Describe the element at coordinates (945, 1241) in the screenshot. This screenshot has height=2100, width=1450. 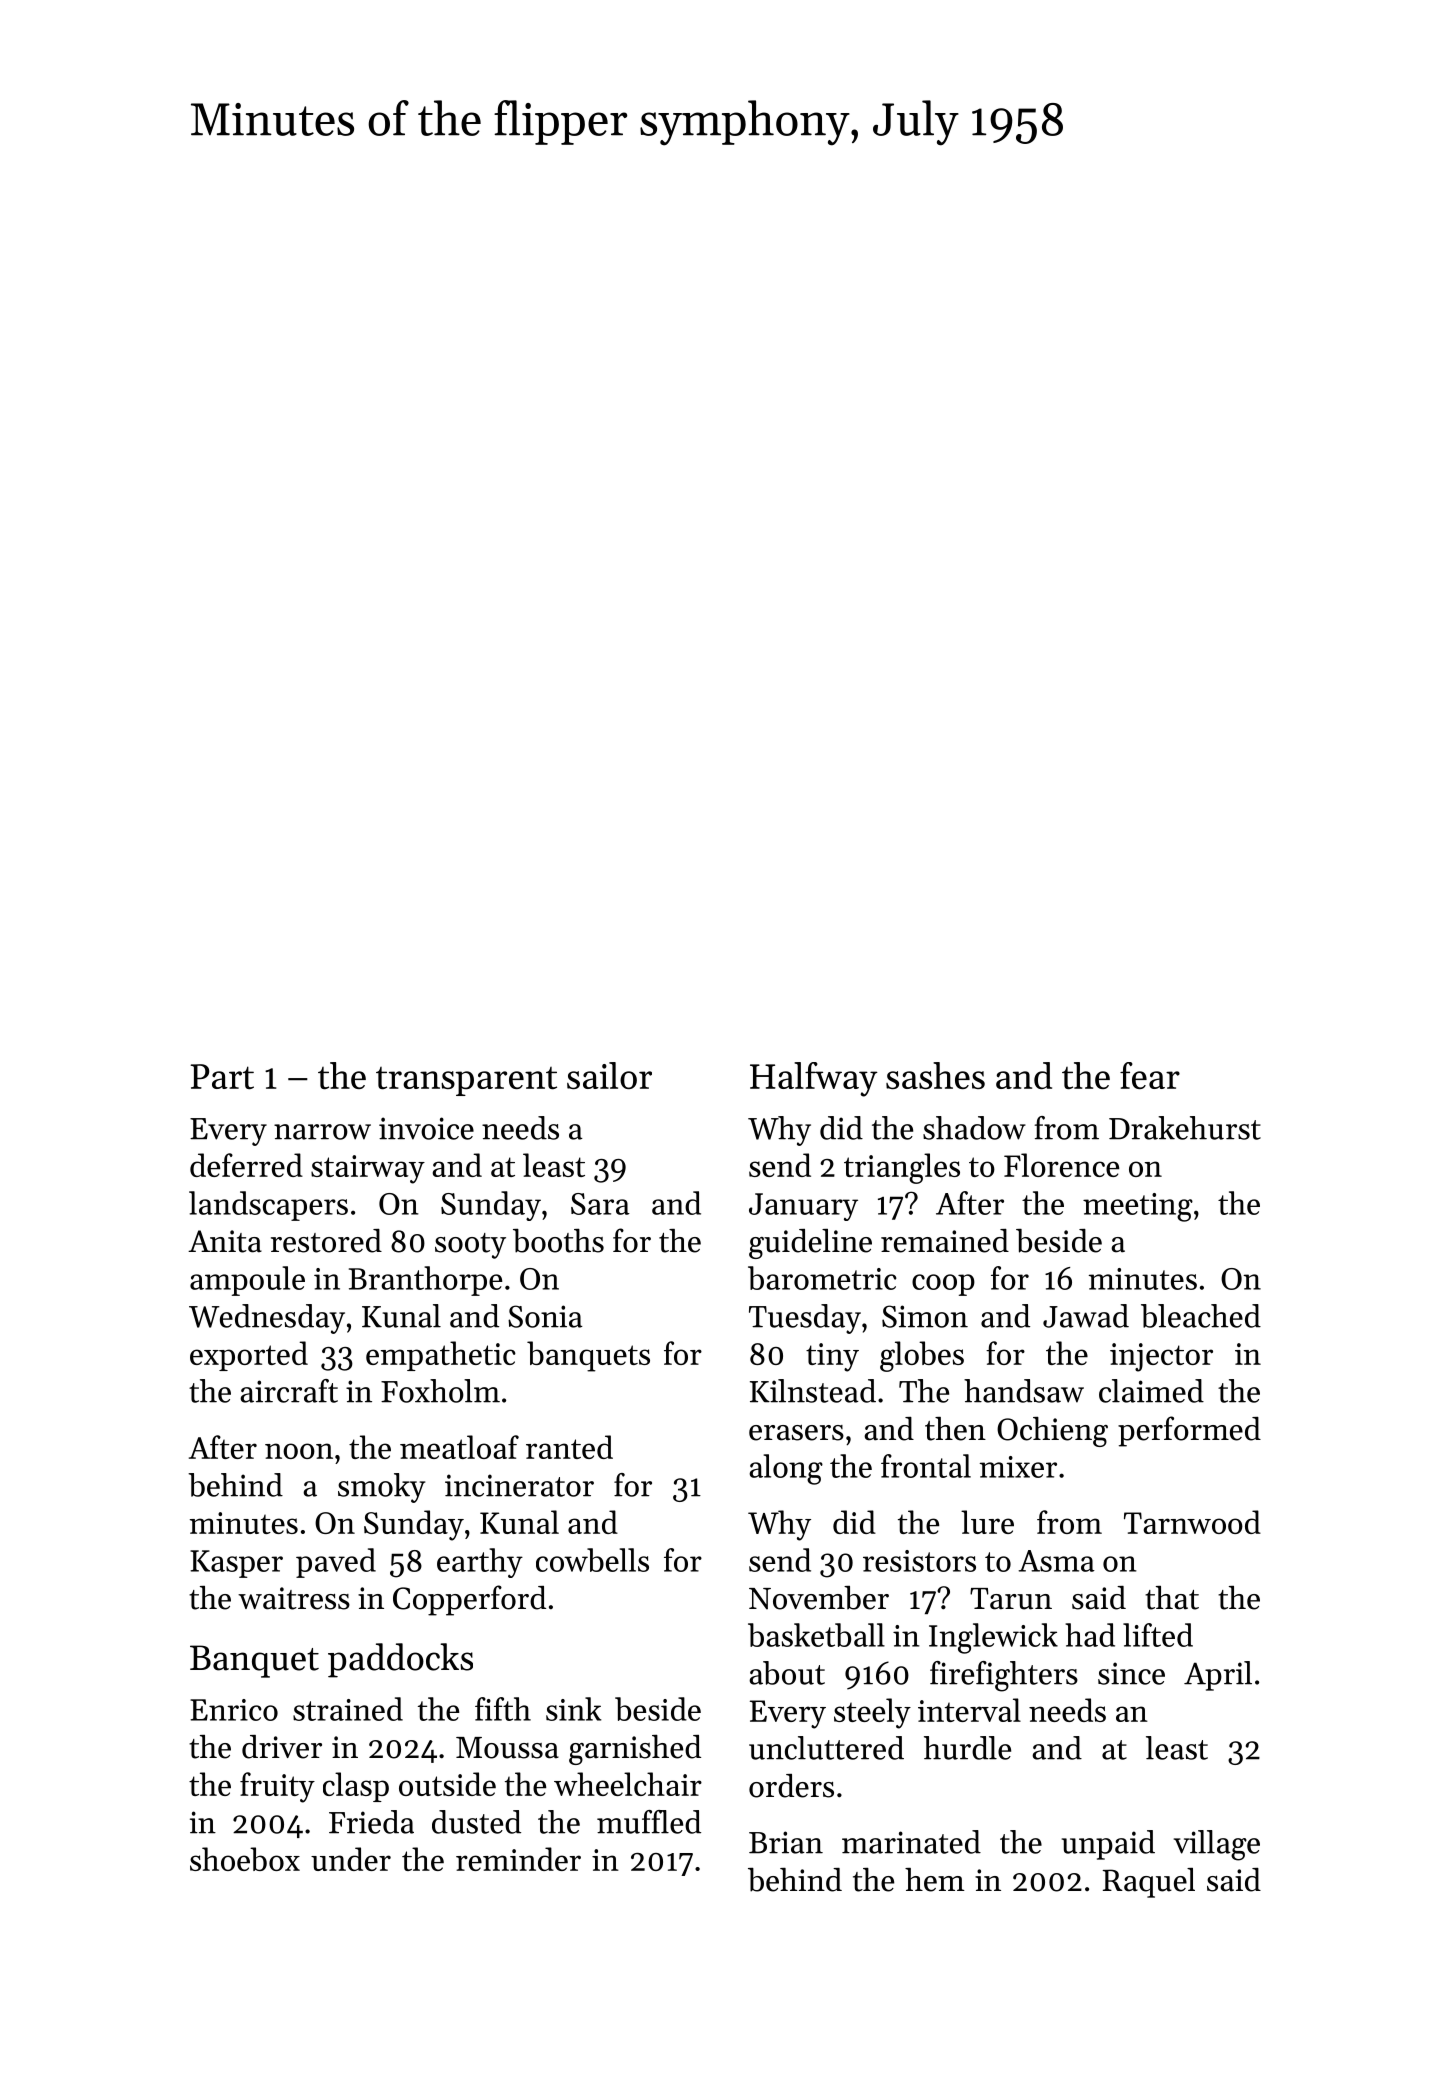
I see `remained` at that location.
